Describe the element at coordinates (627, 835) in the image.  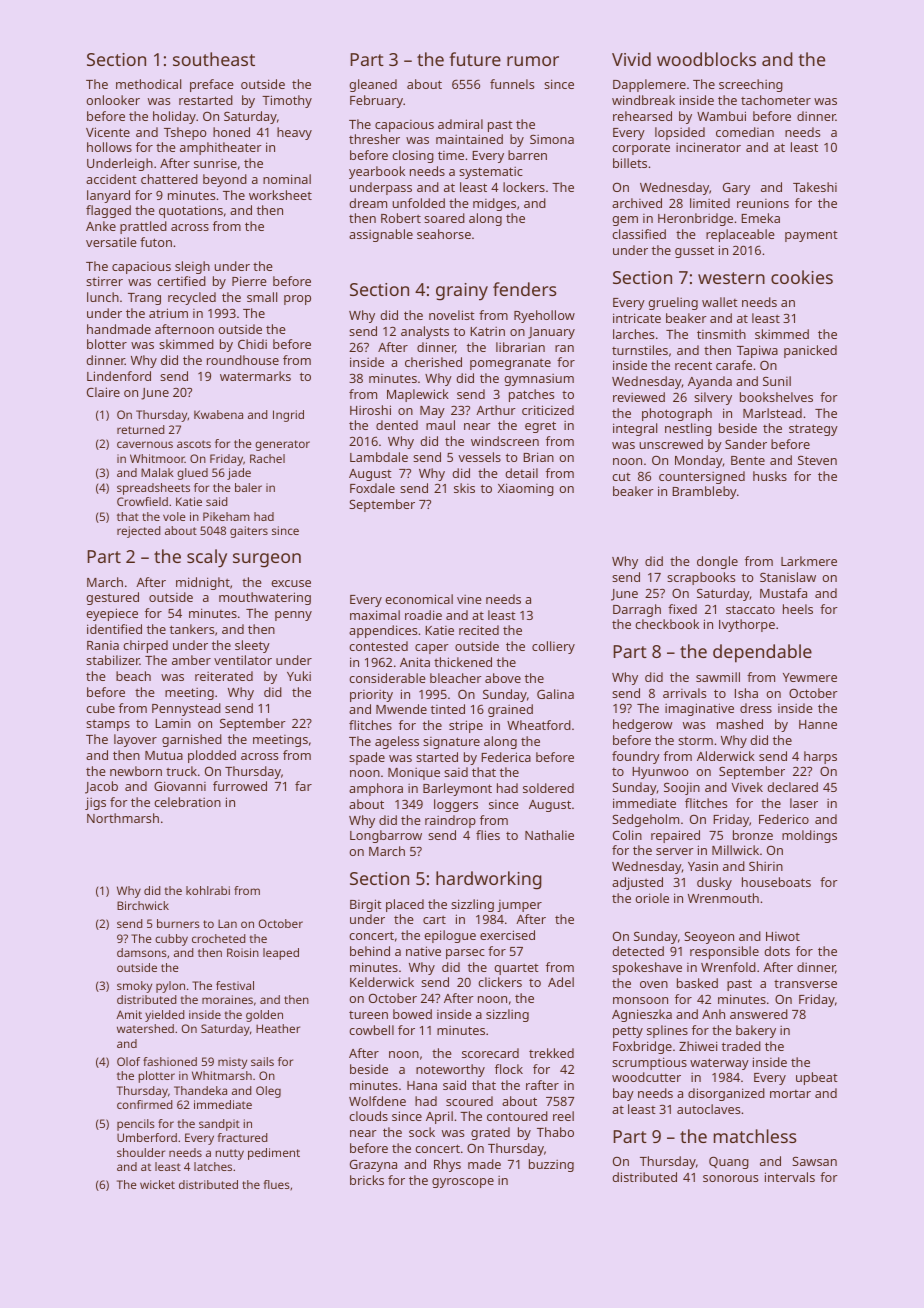
I see `Colin` at that location.
